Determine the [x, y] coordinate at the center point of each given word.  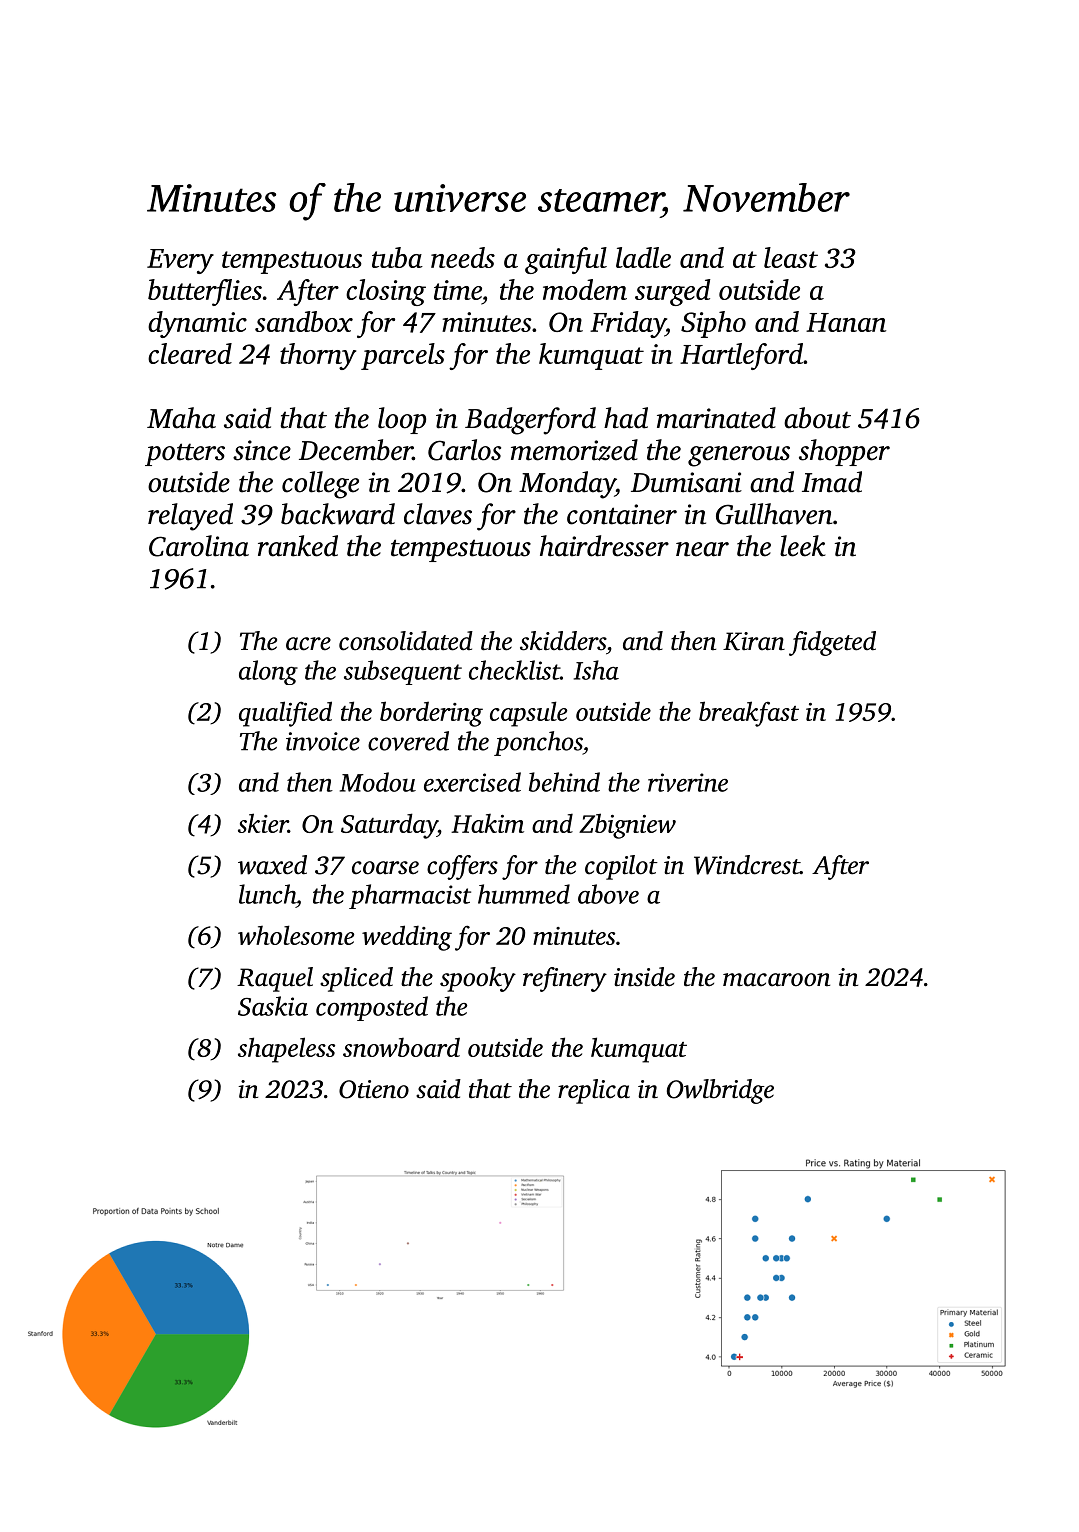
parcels [403, 356]
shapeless [286, 1050]
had [626, 418]
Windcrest [747, 865]
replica [594, 1091]
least [791, 257]
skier [263, 823]
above [608, 894]
